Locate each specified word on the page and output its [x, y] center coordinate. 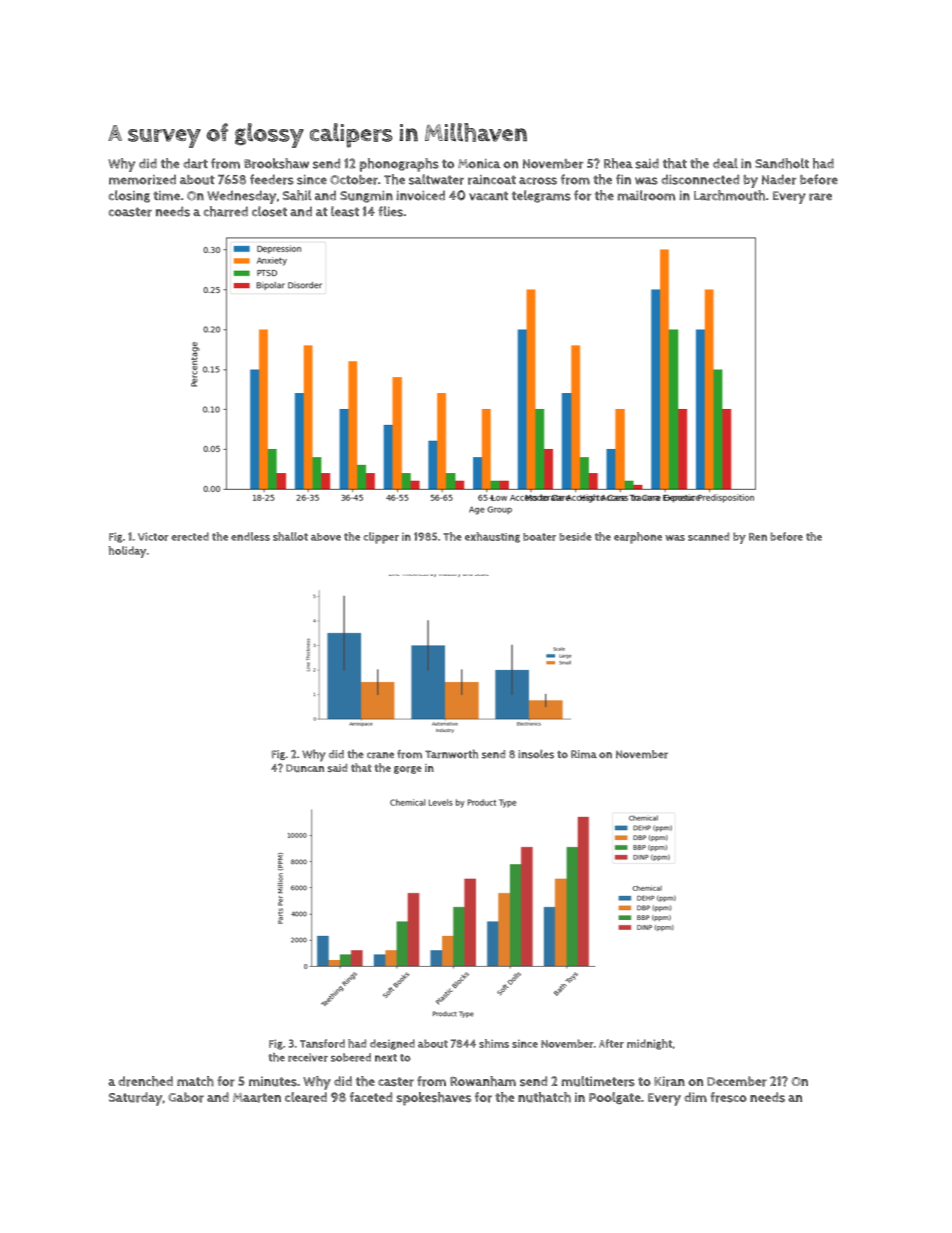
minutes [273, 1081]
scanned [708, 536]
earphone [638, 538]
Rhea [618, 163]
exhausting [492, 537]
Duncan [305, 768]
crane [380, 755]
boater [539, 537]
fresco [728, 1097]
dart [195, 163]
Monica [479, 163]
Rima [584, 754]
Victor [153, 536]
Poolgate [615, 1098]
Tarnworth [451, 754]
